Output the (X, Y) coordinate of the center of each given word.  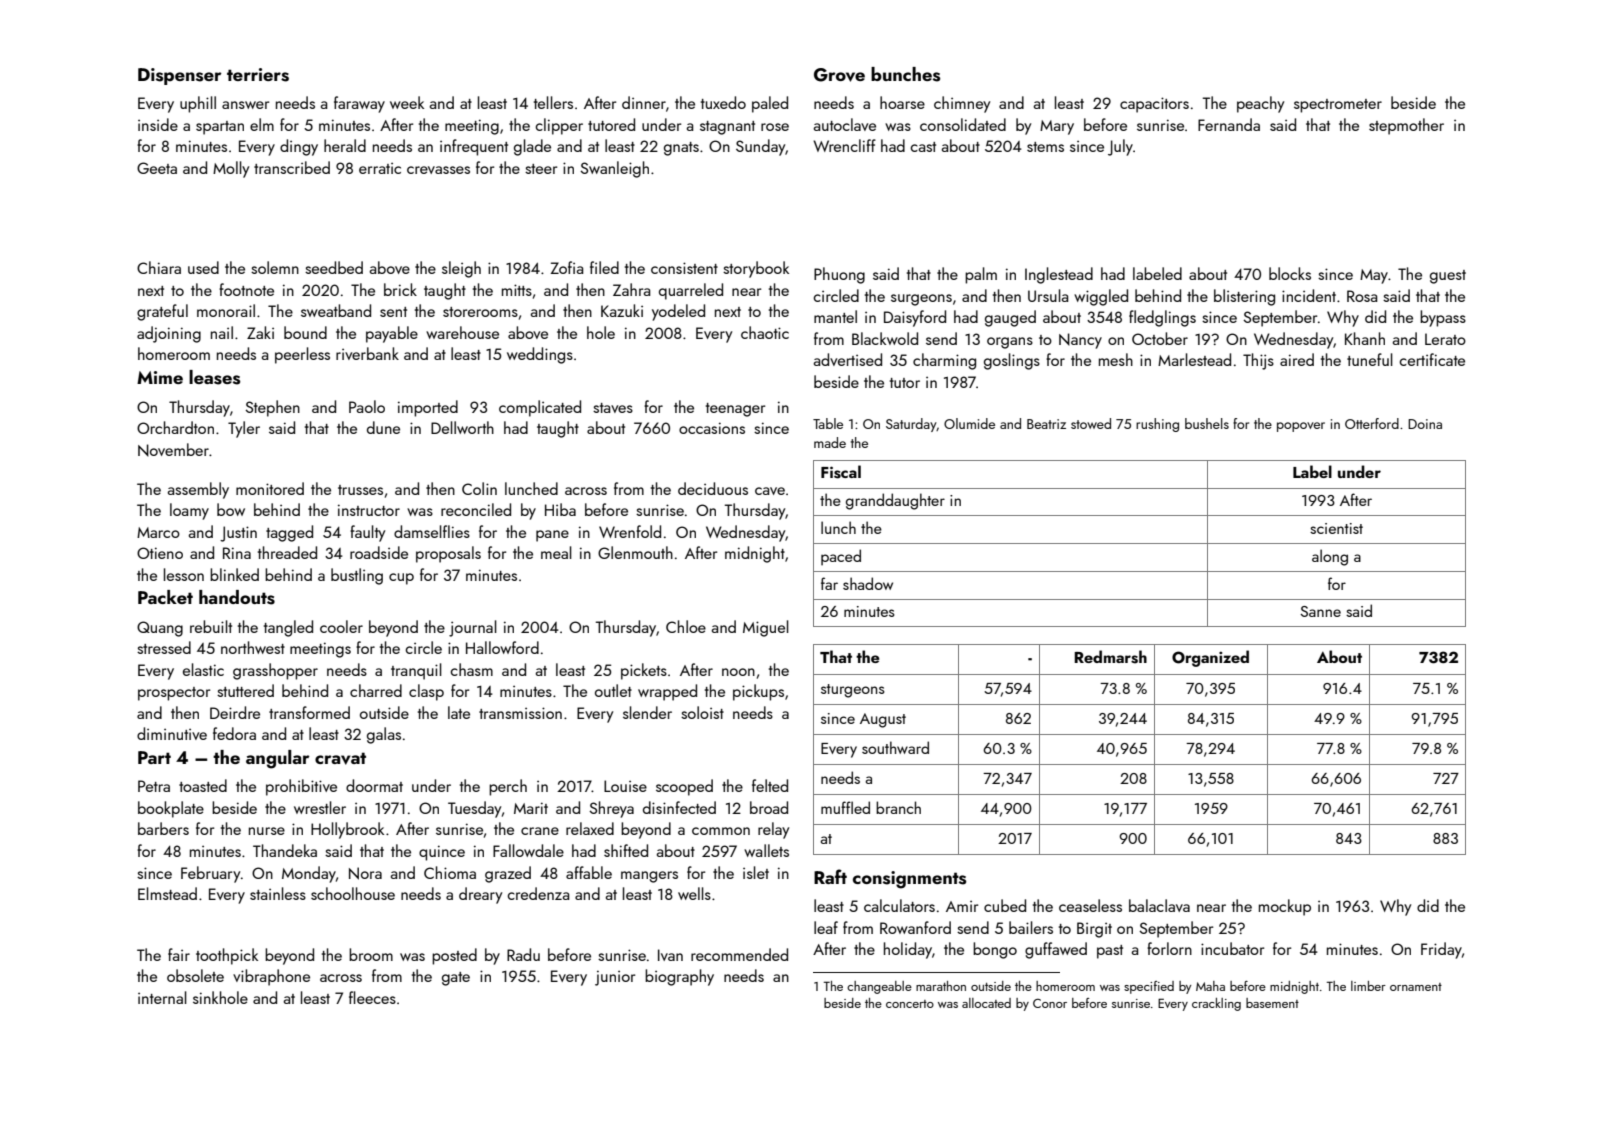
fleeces (372, 997)
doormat (374, 785)
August (883, 720)
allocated (986, 1003)
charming (944, 361)
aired (1297, 359)
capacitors (1154, 105)
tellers (553, 102)
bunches (905, 74)
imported (428, 408)
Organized (1210, 658)
